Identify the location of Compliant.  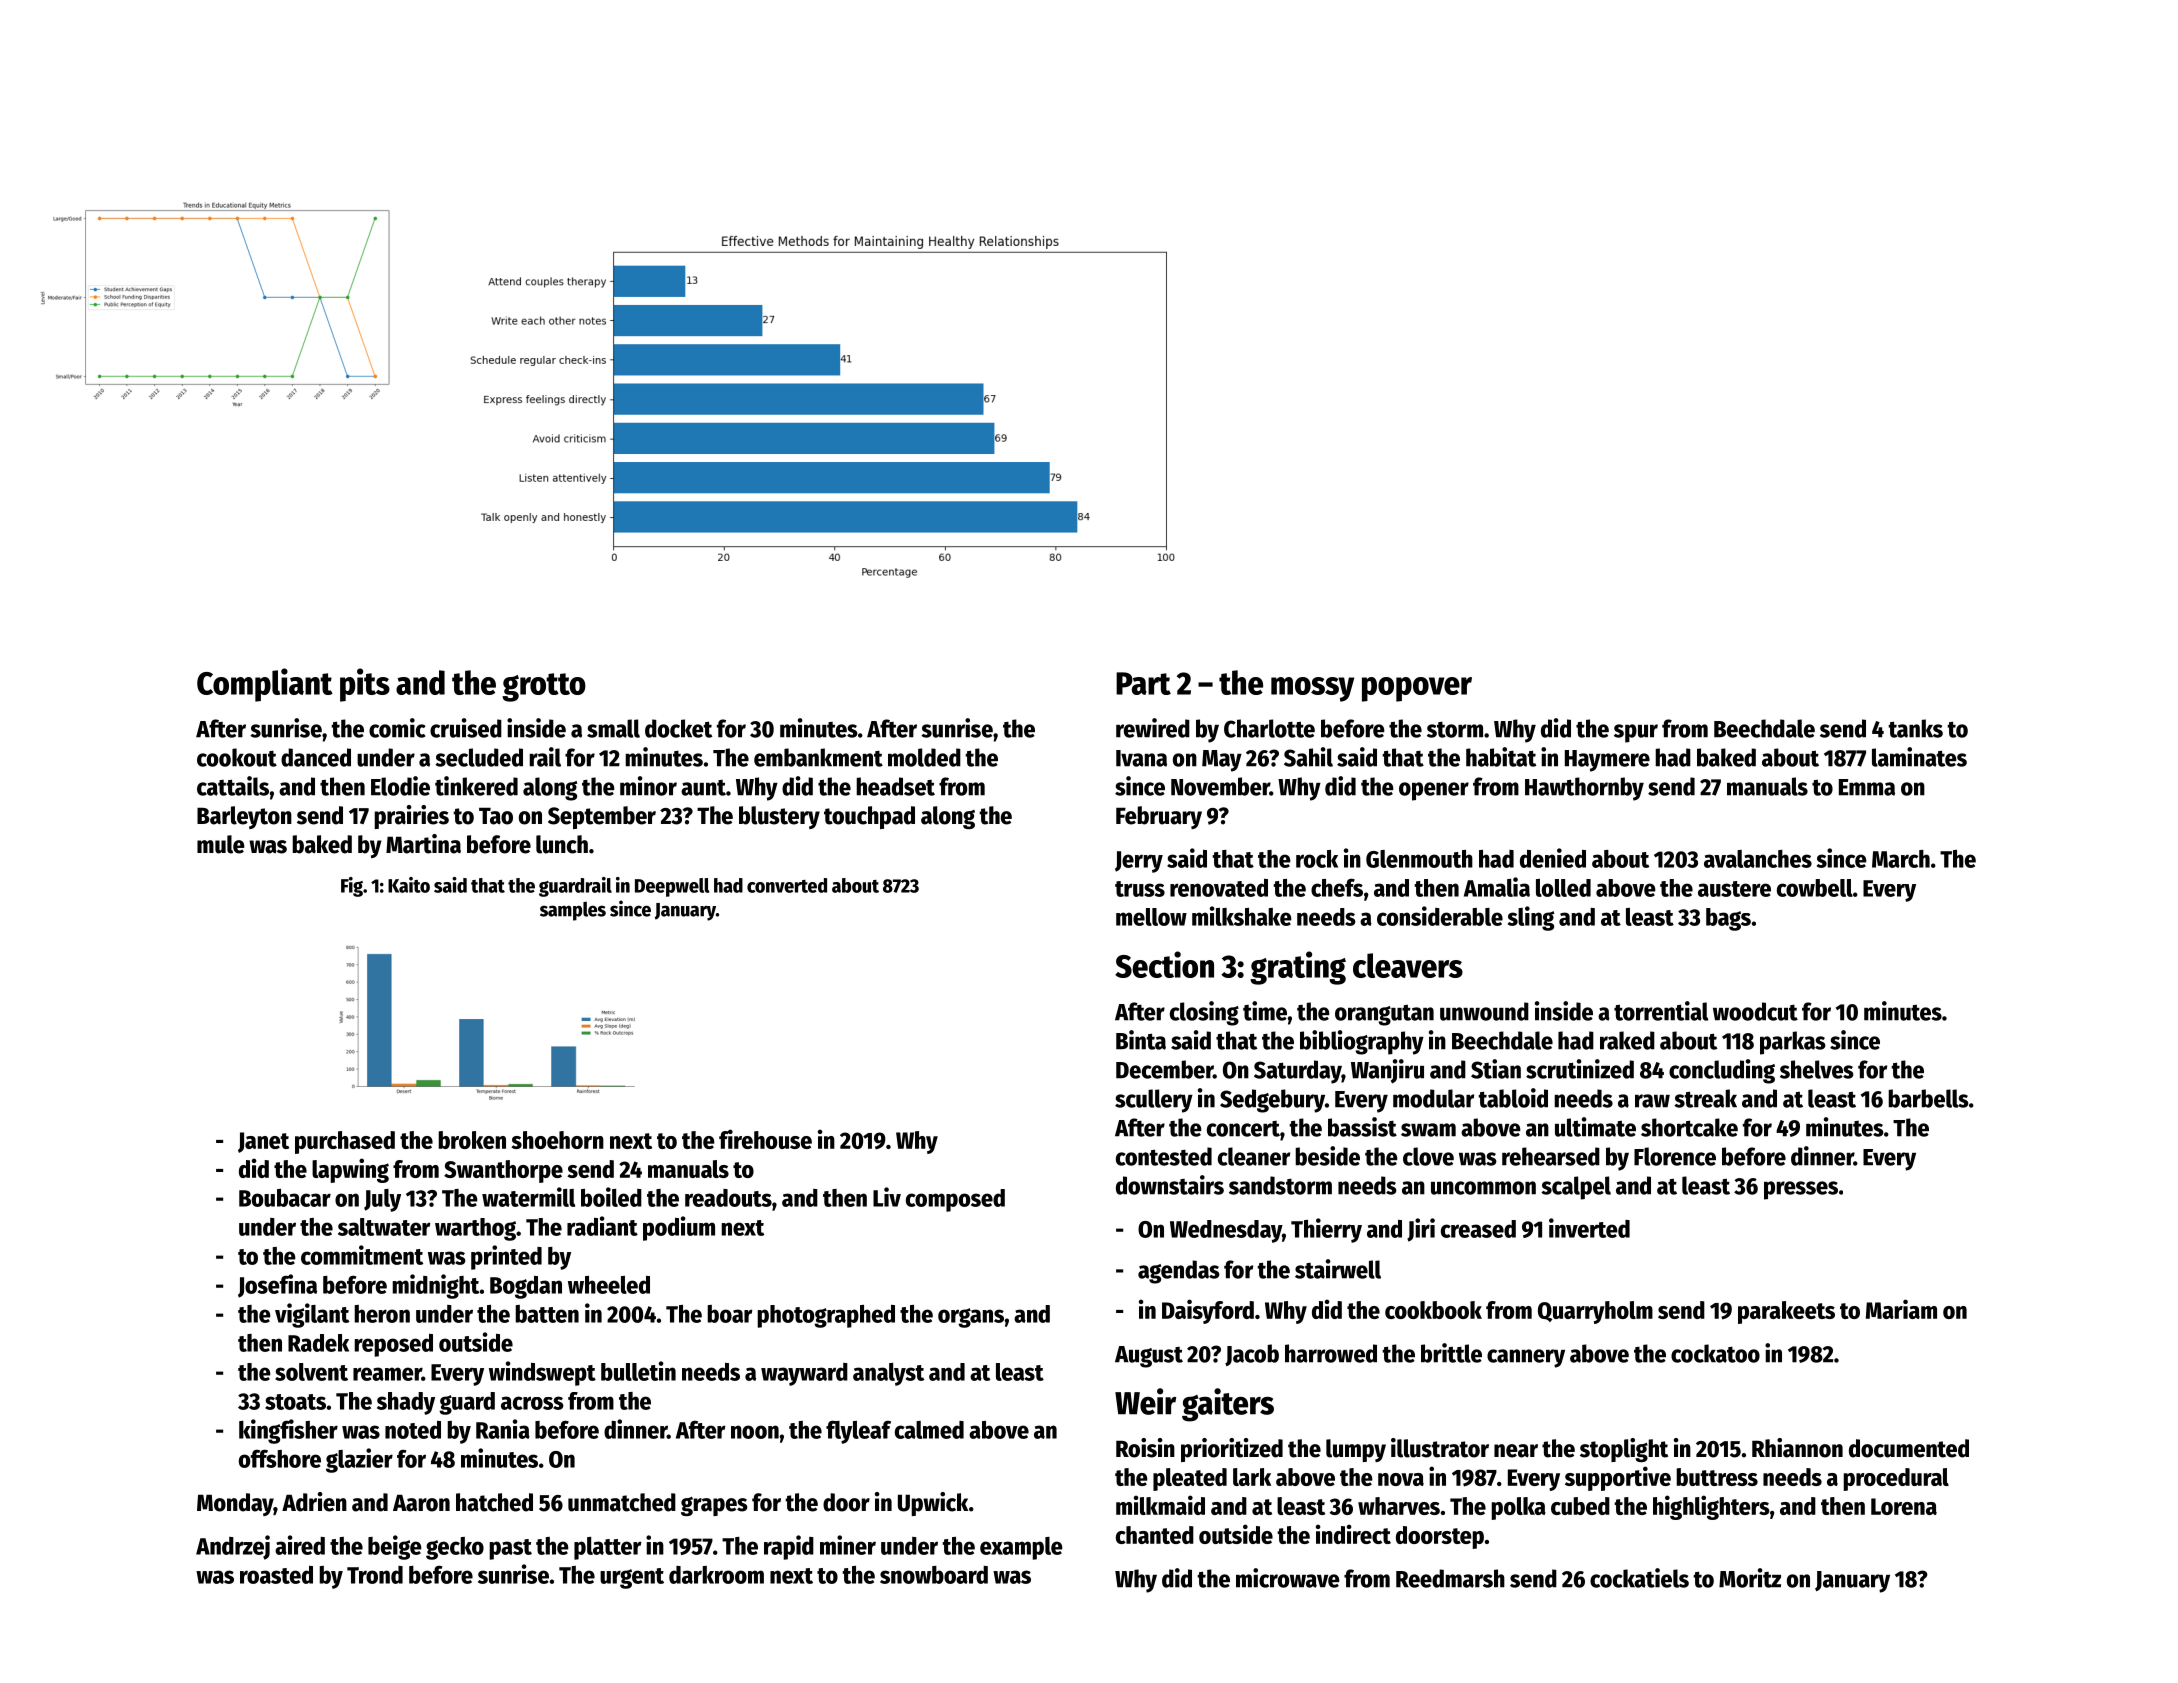
(265, 685).
